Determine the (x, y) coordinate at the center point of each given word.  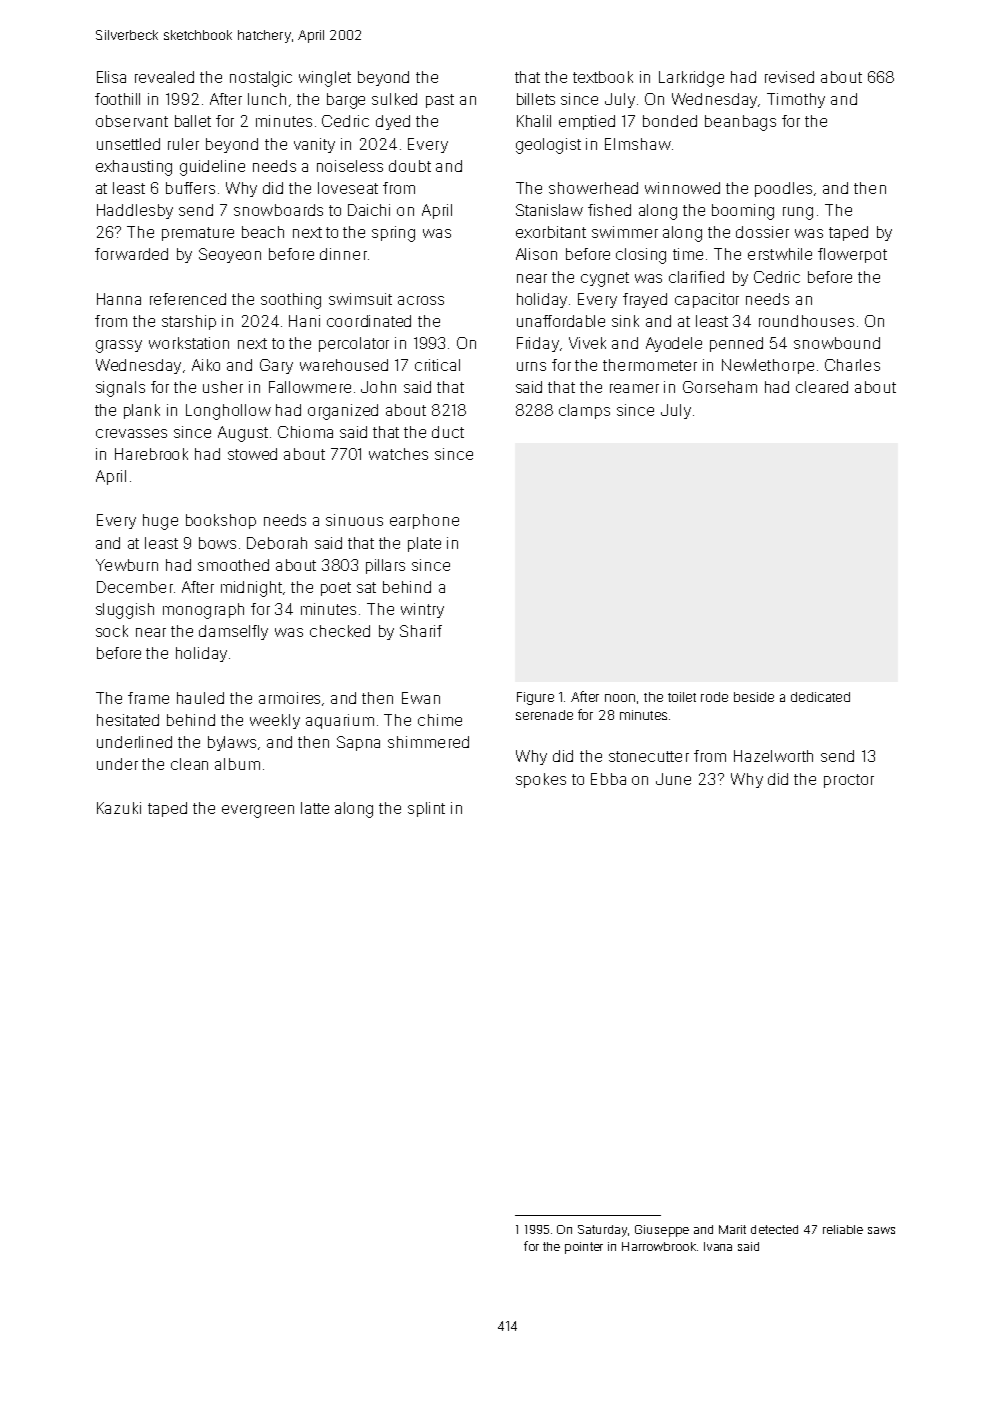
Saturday (602, 1231)
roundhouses (806, 321)
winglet (325, 79)
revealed (164, 77)
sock (112, 631)
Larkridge (691, 79)
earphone (424, 521)
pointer (584, 1248)
